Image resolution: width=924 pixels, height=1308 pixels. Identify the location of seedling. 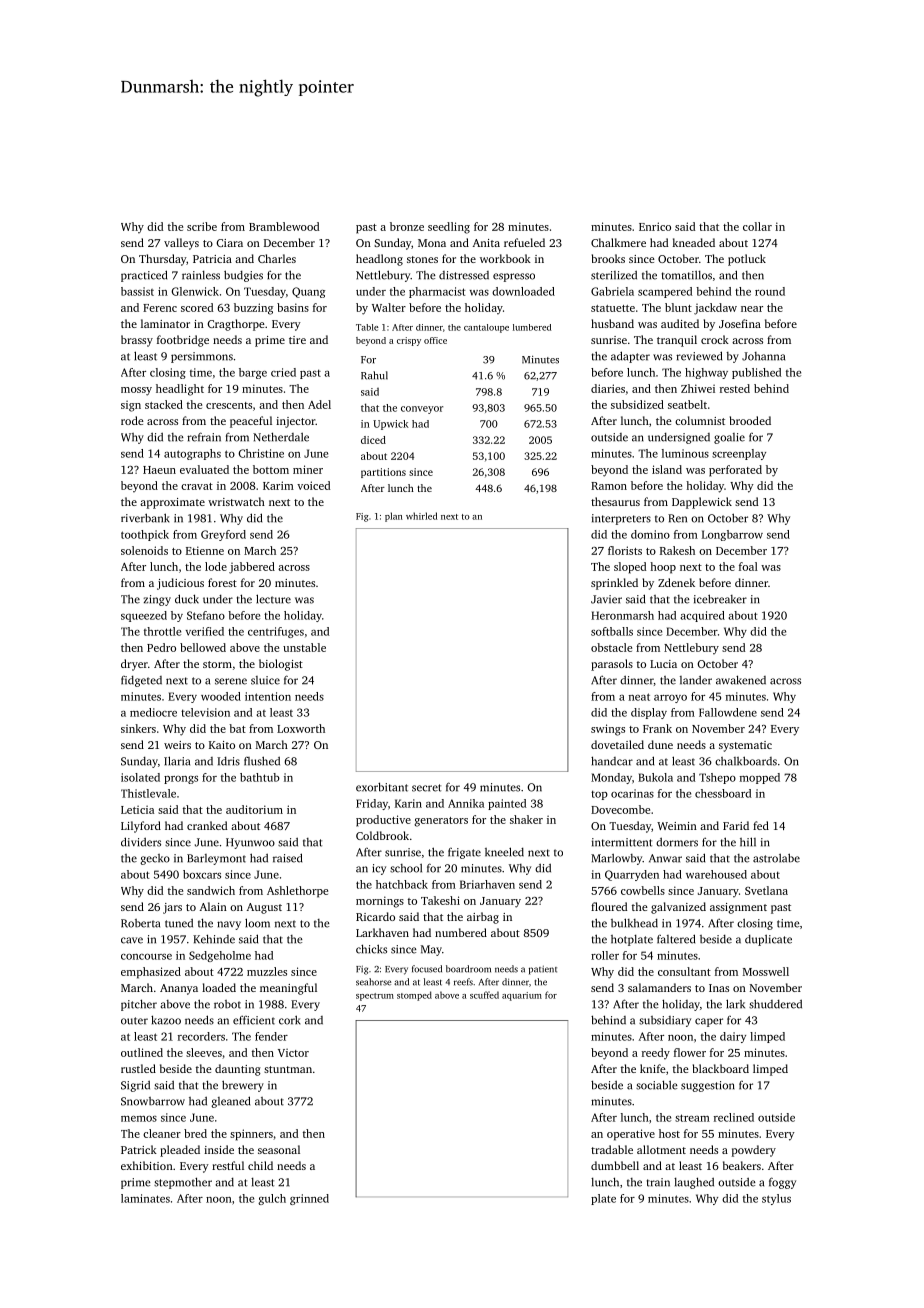
(449, 228).
